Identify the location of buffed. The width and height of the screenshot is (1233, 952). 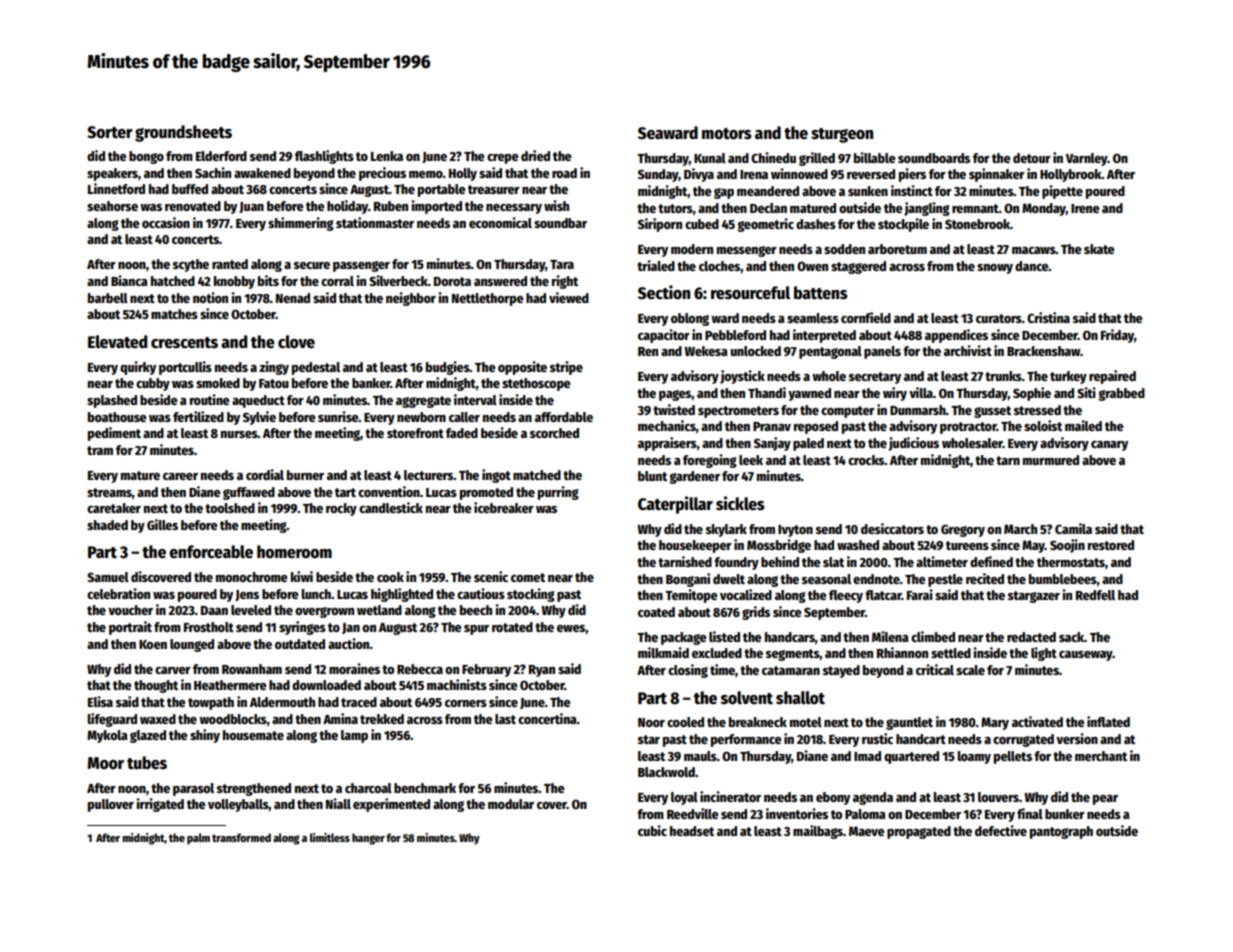
(190, 189).
